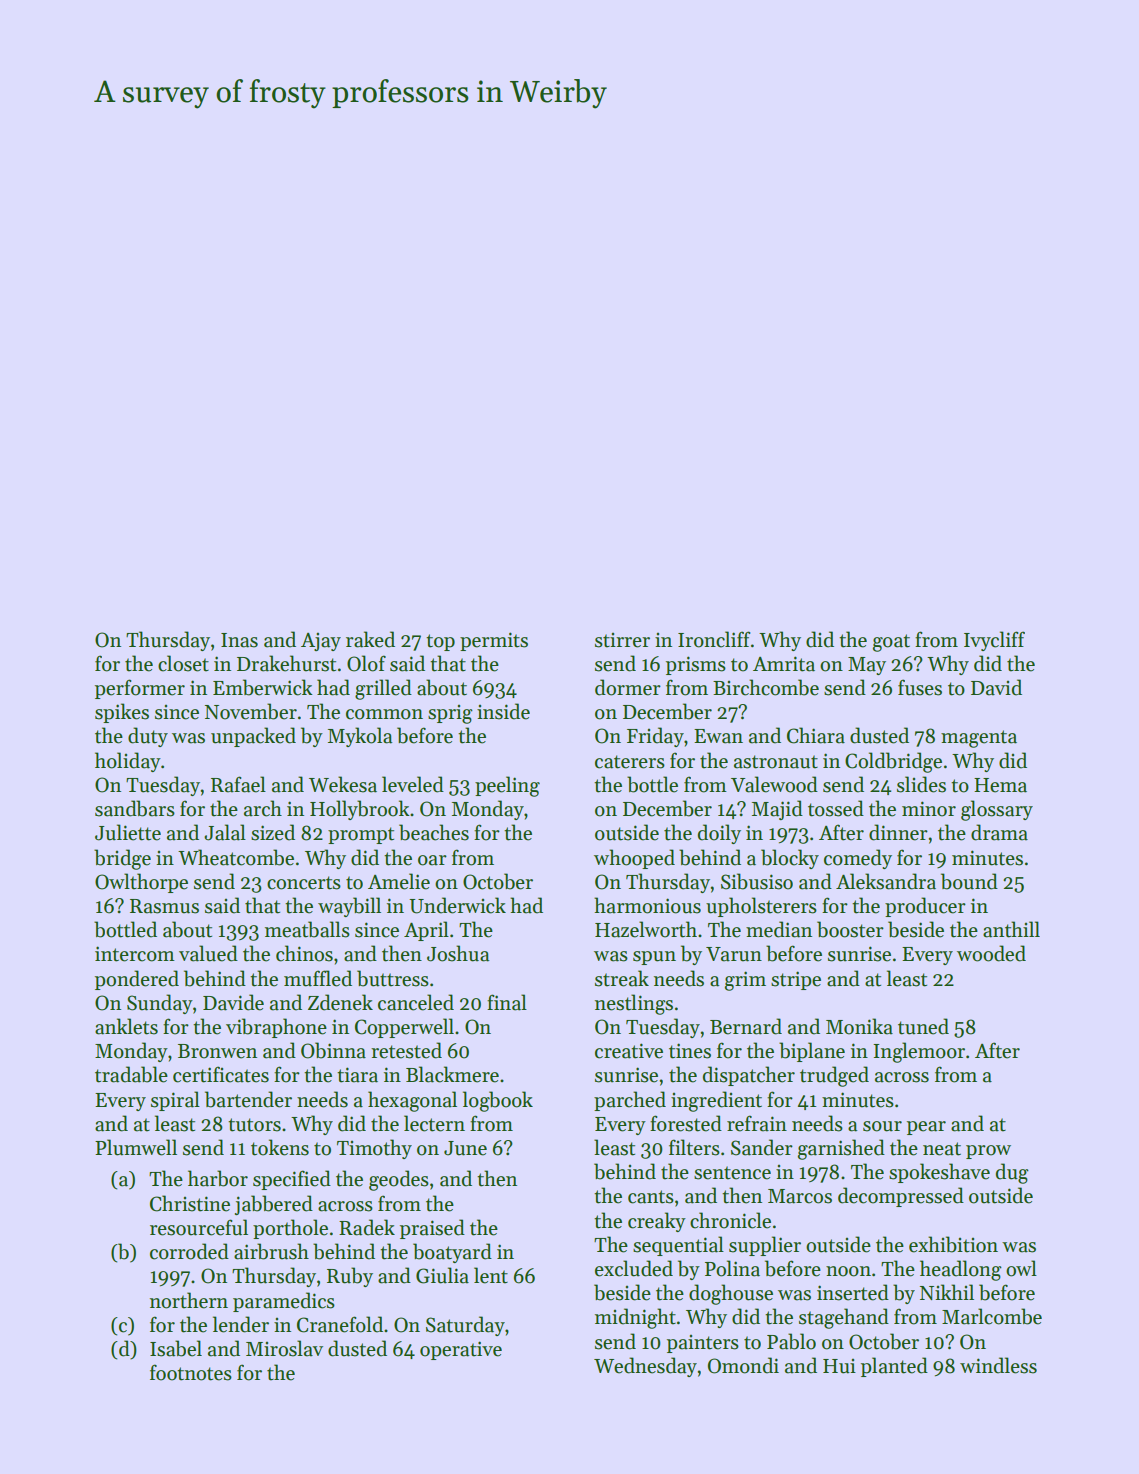  What do you see at coordinates (816, 735) in the image?
I see `Chiara` at bounding box center [816, 735].
